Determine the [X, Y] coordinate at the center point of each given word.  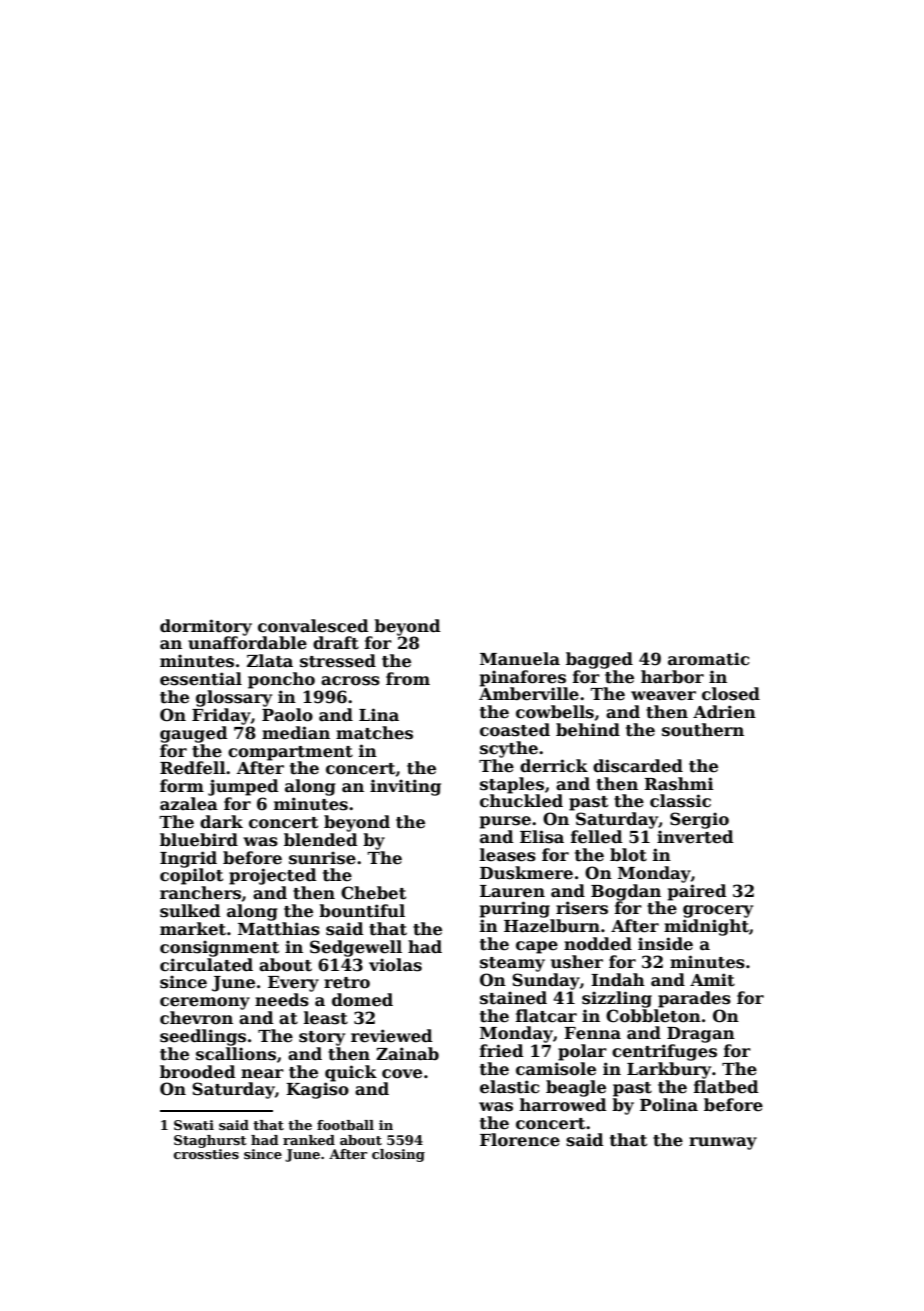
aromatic [708, 659]
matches [374, 733]
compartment [290, 753]
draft [336, 643]
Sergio [699, 820]
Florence [520, 1140]
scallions [236, 1054]
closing [398, 1155]
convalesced [313, 626]
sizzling [617, 999]
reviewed [392, 1036]
